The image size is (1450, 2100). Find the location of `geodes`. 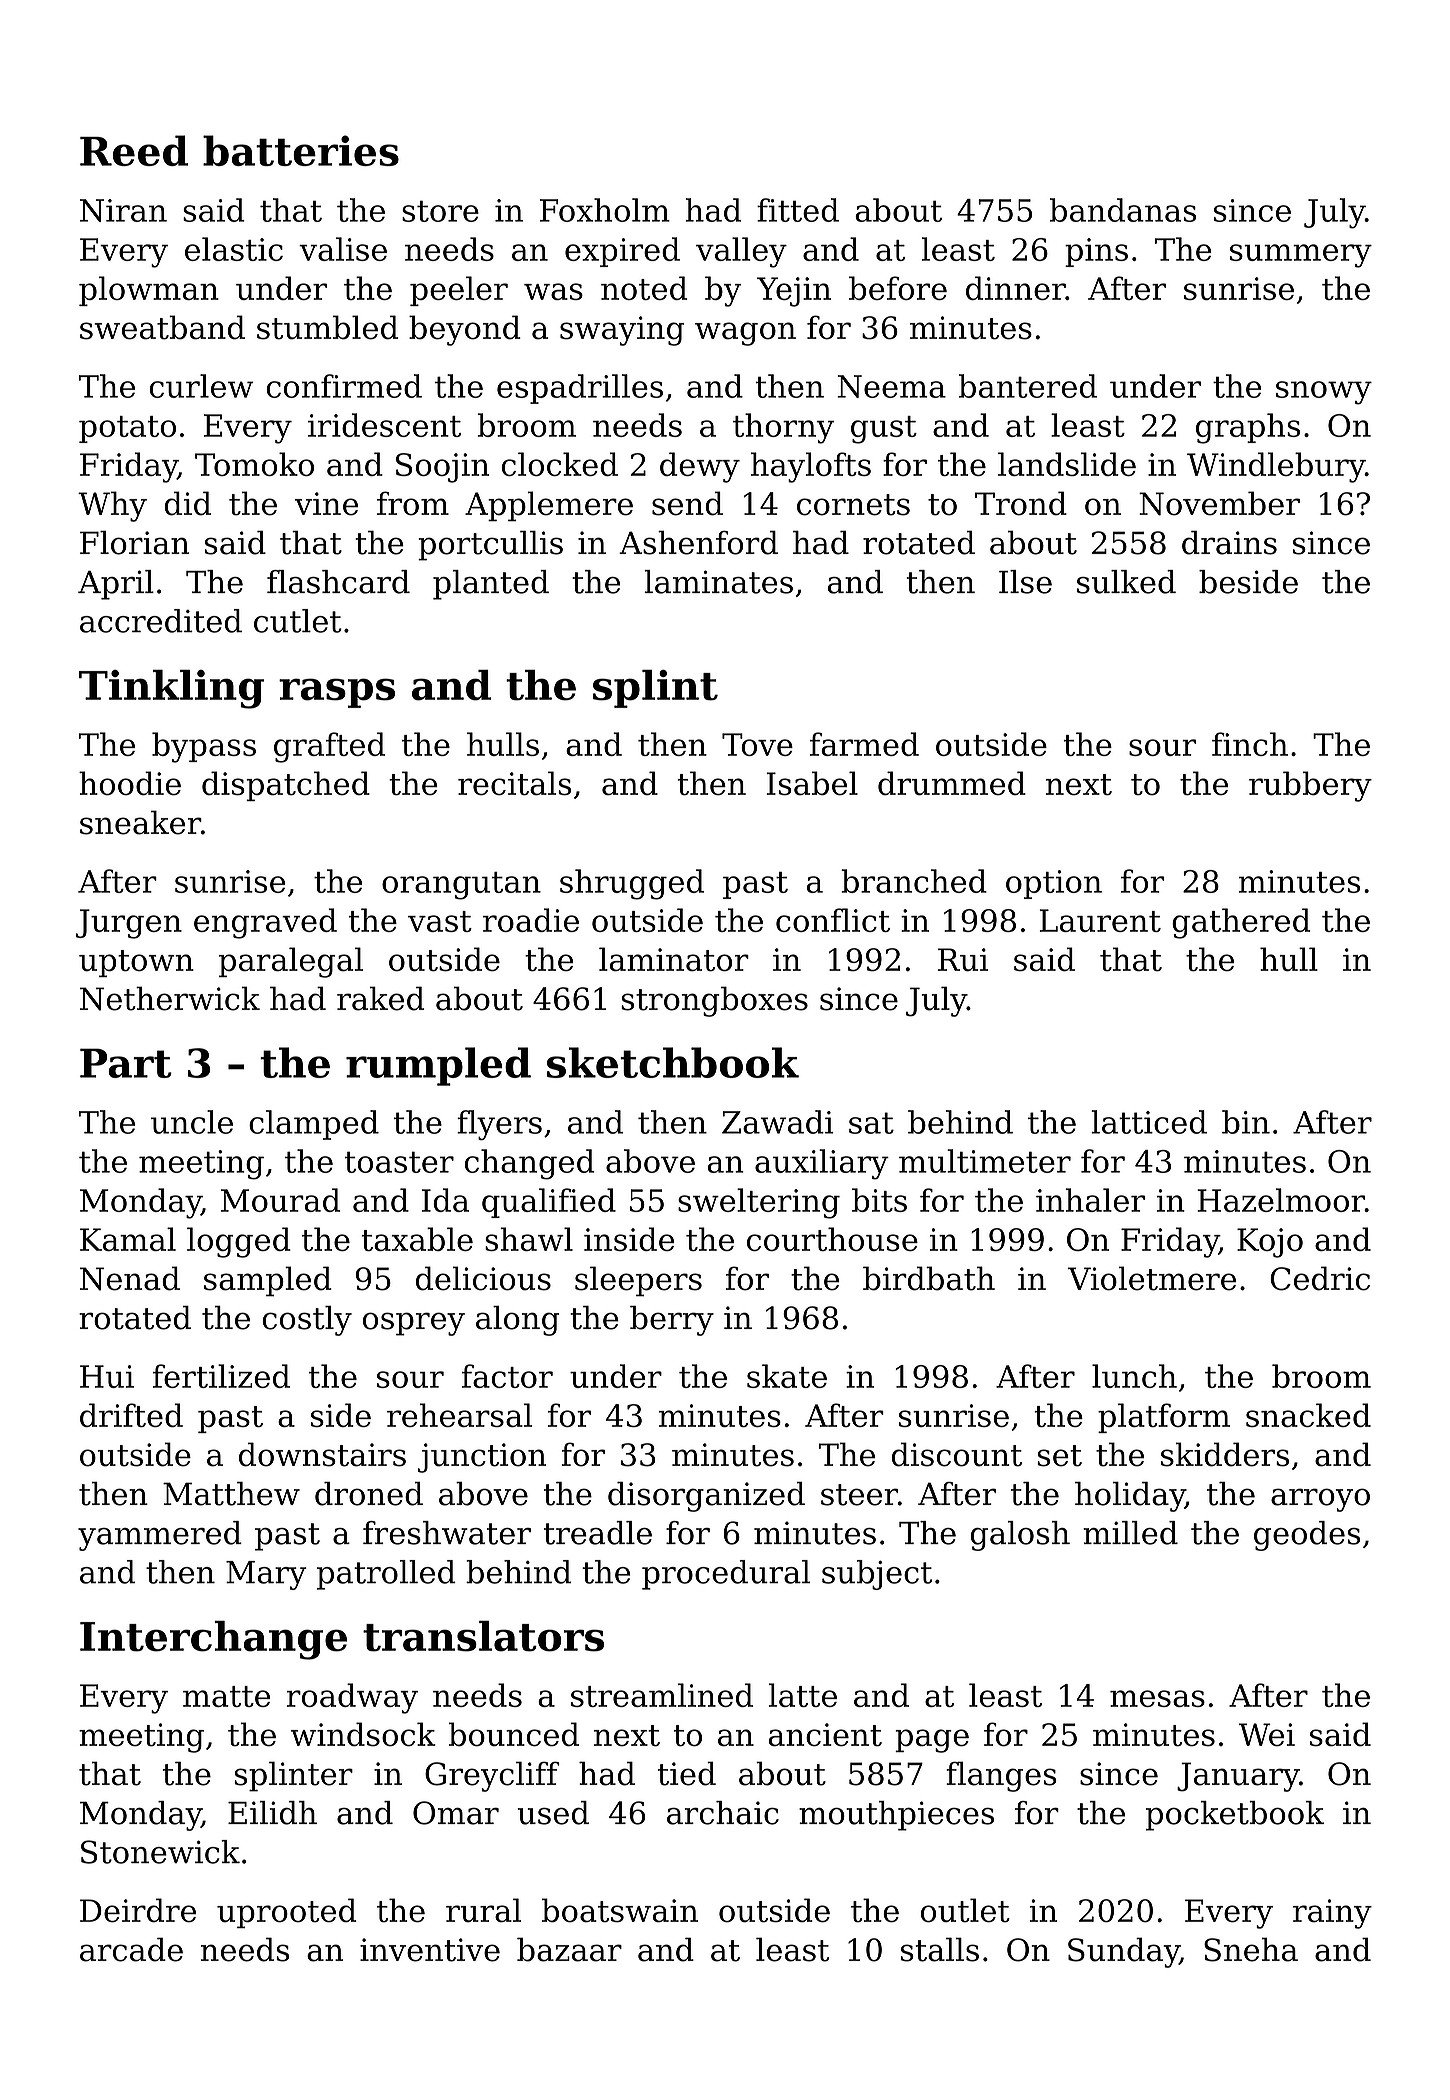

geodes is located at coordinates (1307, 1536).
